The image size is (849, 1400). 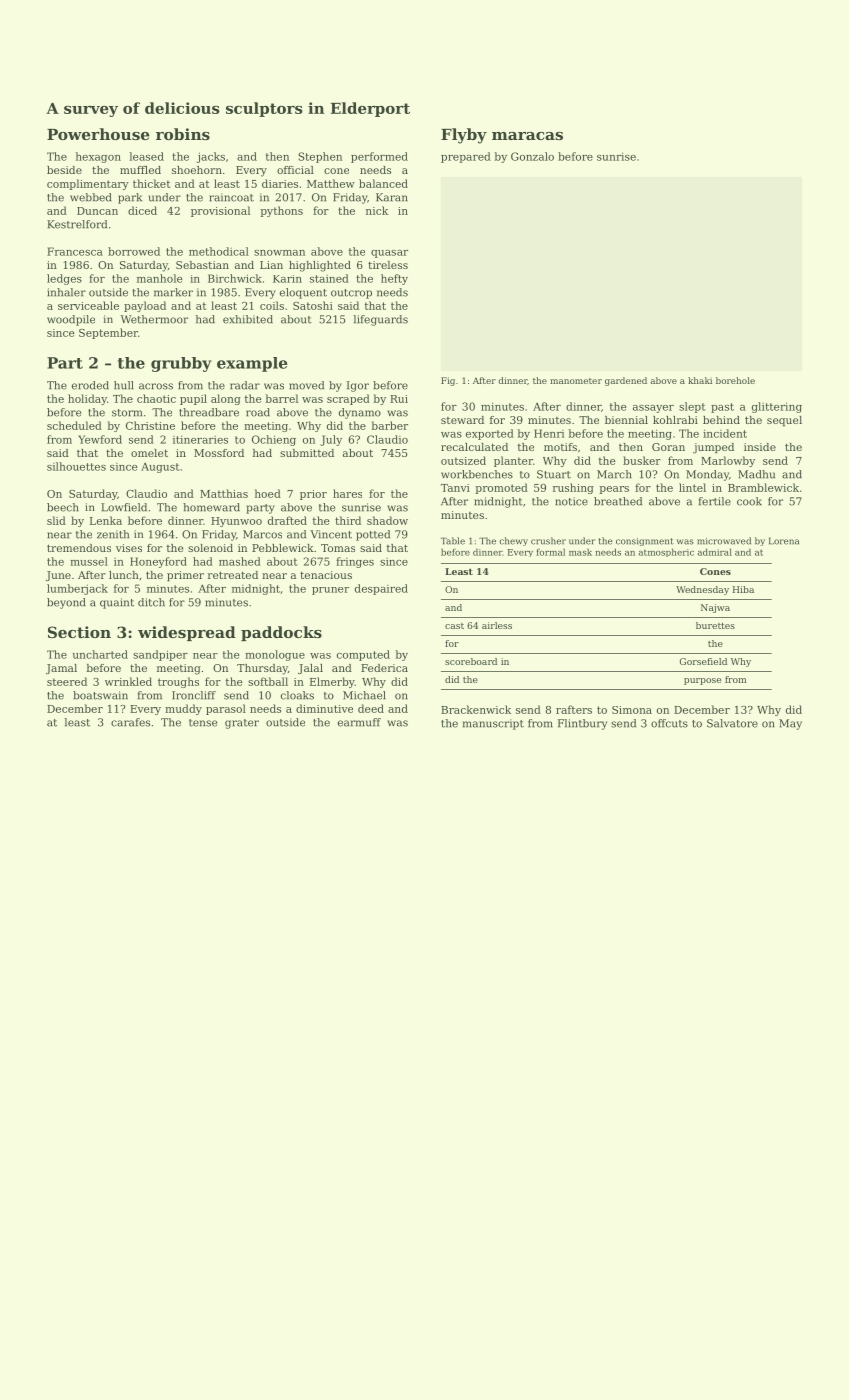 I want to click on ledges, so click(x=64, y=279).
